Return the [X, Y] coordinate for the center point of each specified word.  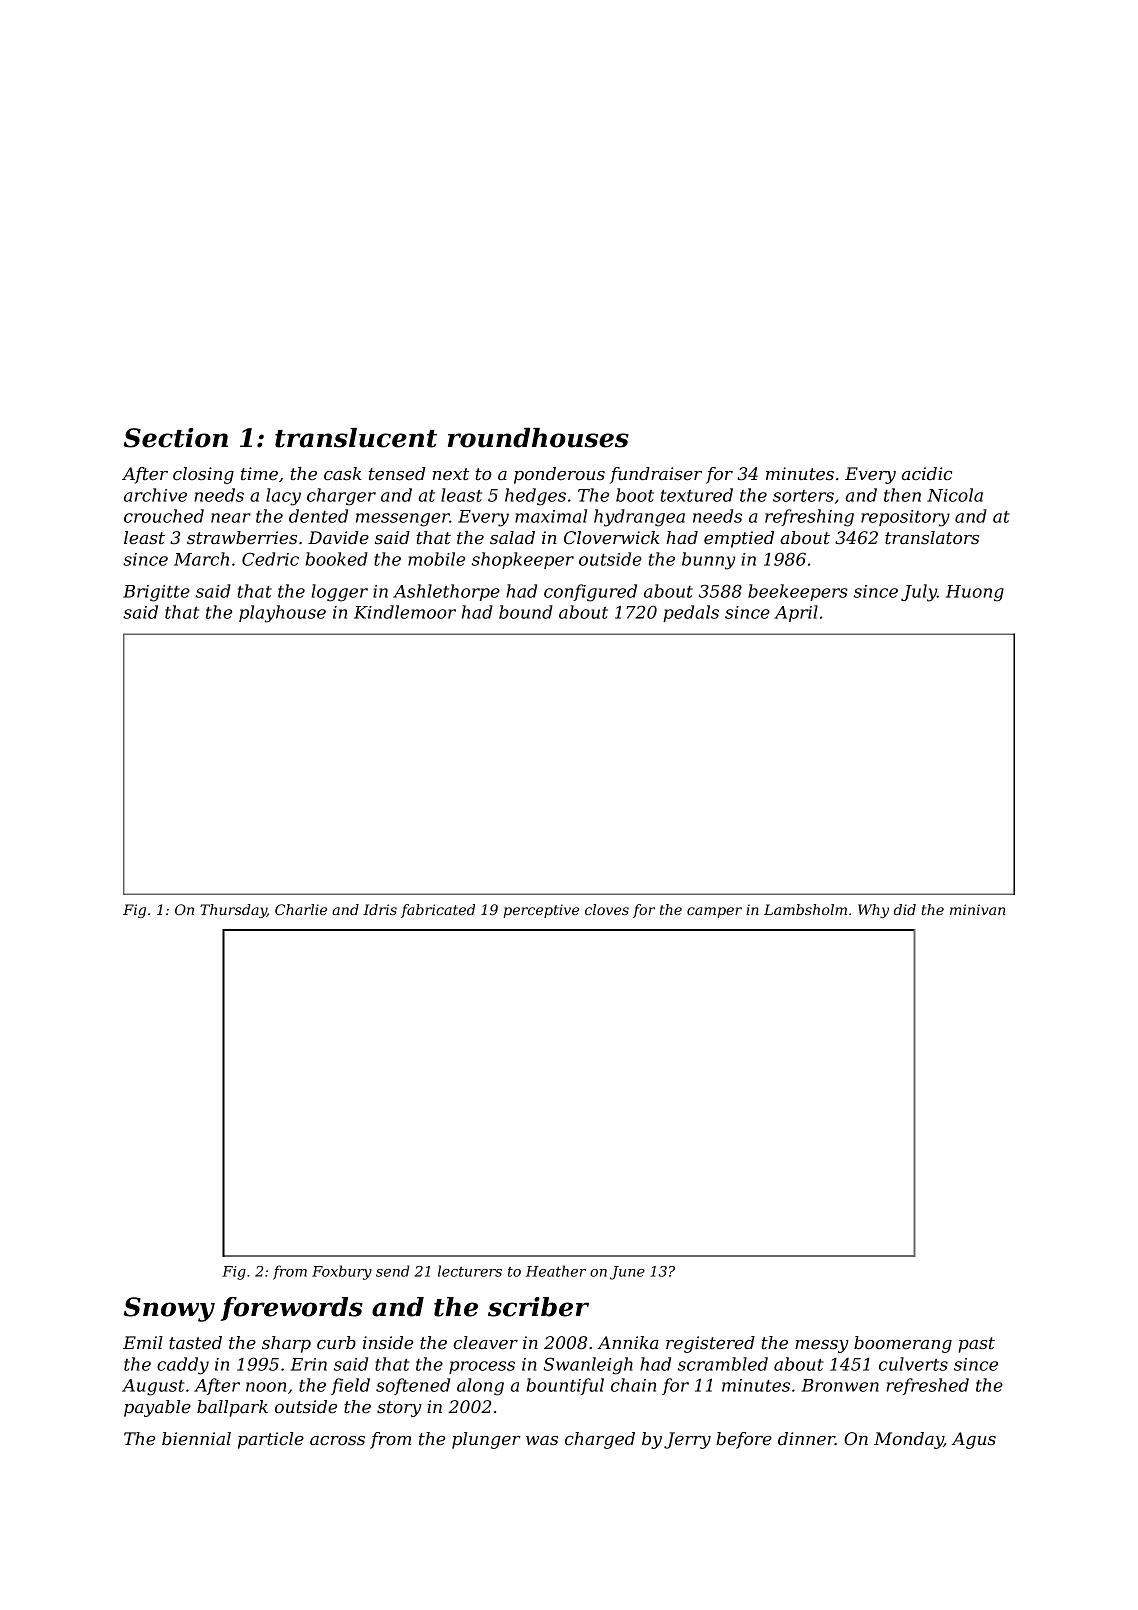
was [542, 1440]
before [744, 1440]
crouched [164, 516]
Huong [975, 593]
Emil [143, 1342]
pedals [691, 613]
